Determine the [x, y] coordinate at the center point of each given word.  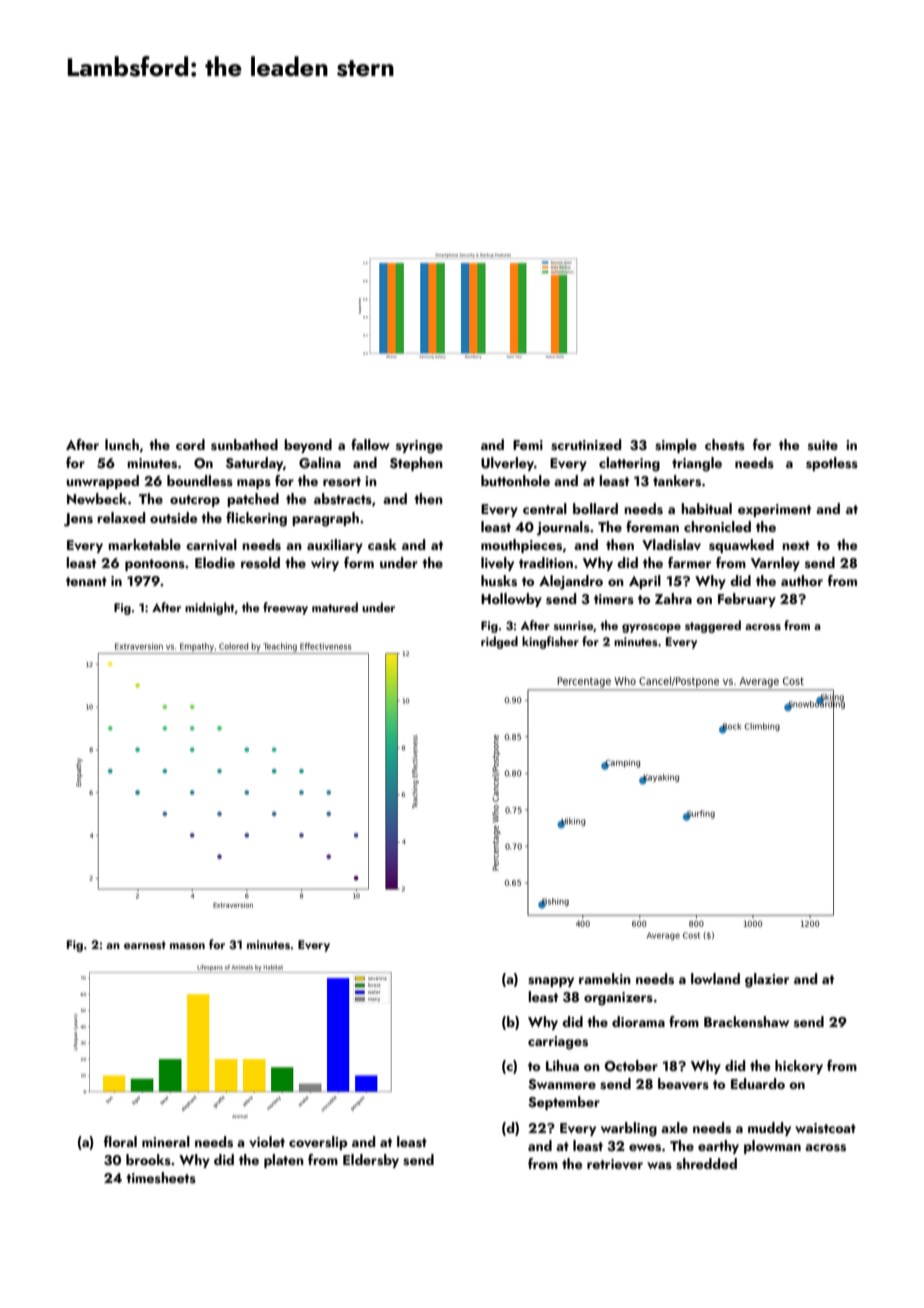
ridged [499, 642]
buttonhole [515, 480]
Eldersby [371, 1161]
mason [187, 946]
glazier [767, 980]
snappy [551, 982]
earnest [145, 945]
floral [120, 1141]
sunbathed [244, 445]
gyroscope [651, 628]
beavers [683, 1084]
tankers [677, 481]
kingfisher [550, 642]
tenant [86, 581]
